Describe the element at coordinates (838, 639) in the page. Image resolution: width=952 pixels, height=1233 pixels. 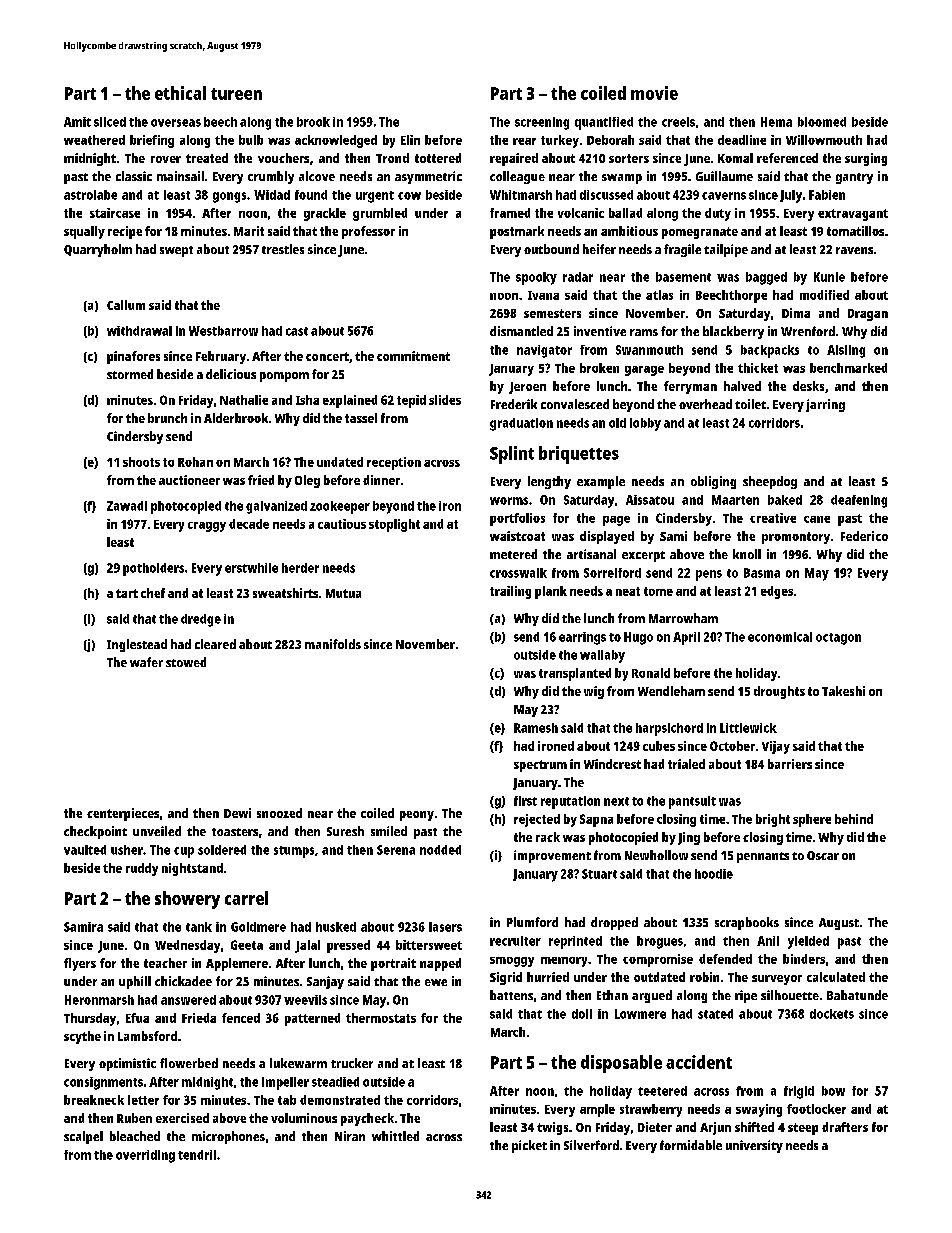
I see `octagon` at that location.
